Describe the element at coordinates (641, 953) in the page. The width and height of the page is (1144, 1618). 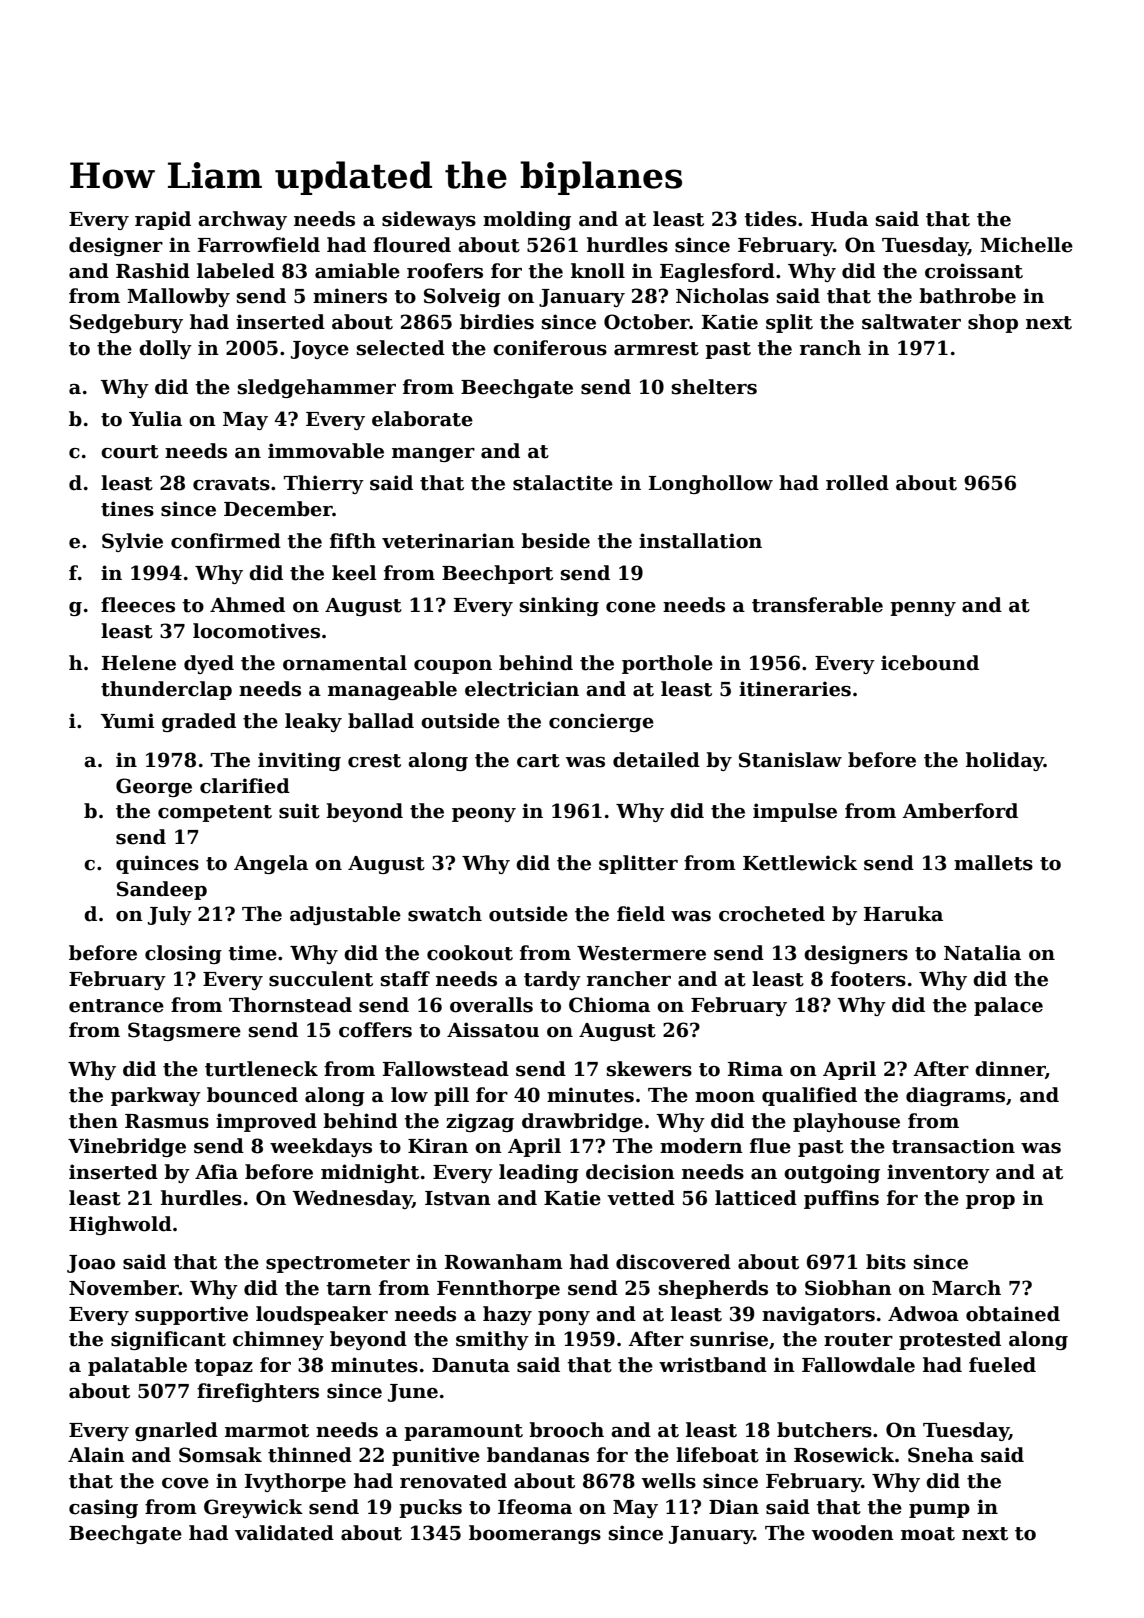
I see `Westermere` at that location.
